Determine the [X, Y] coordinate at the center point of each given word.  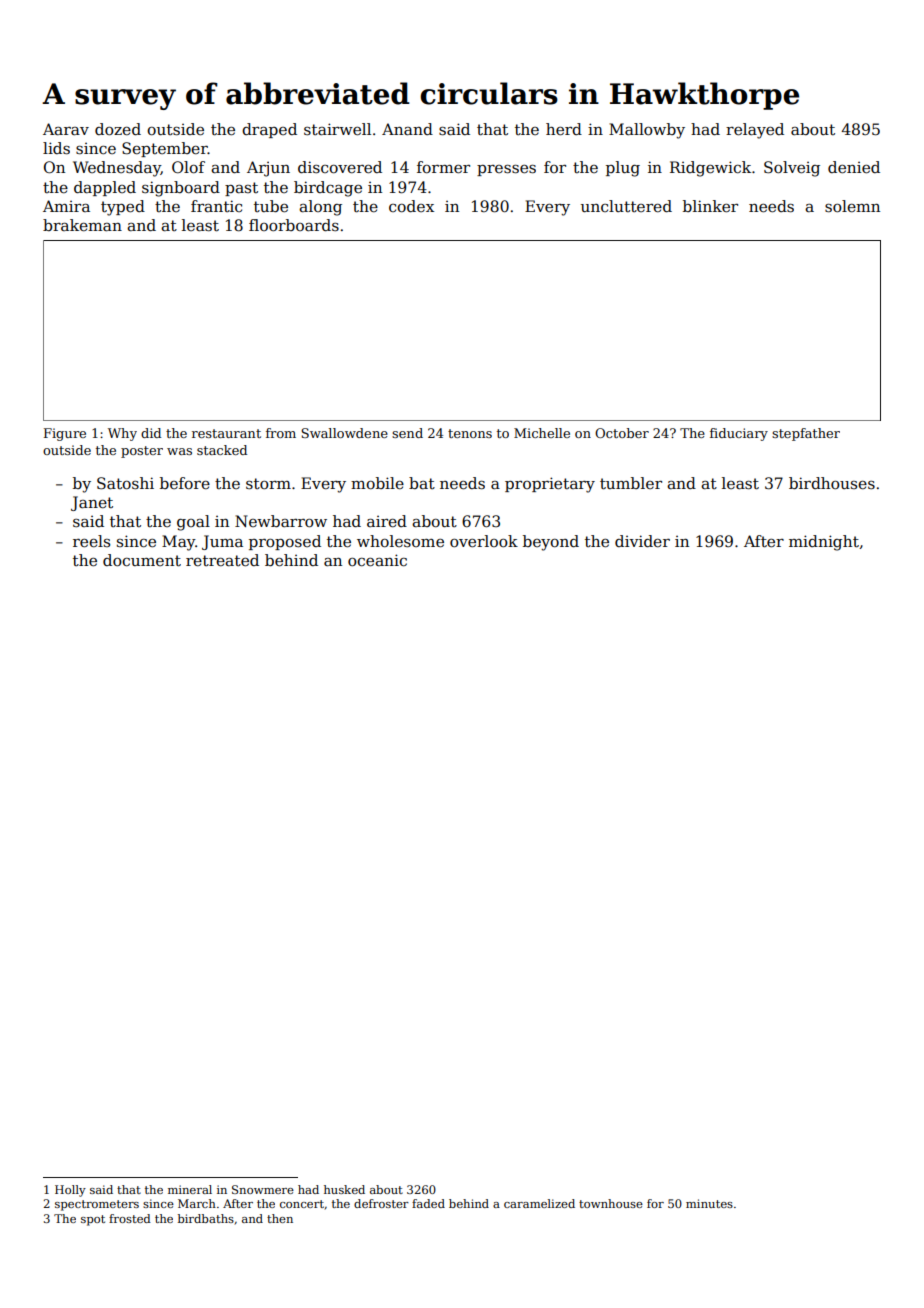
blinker [710, 206]
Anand [407, 129]
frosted [130, 1218]
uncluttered [626, 206]
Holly [70, 1191]
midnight [824, 543]
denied [854, 167]
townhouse [611, 1203]
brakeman [82, 225]
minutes [709, 1203]
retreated [222, 560]
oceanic [377, 560]
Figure [65, 434]
